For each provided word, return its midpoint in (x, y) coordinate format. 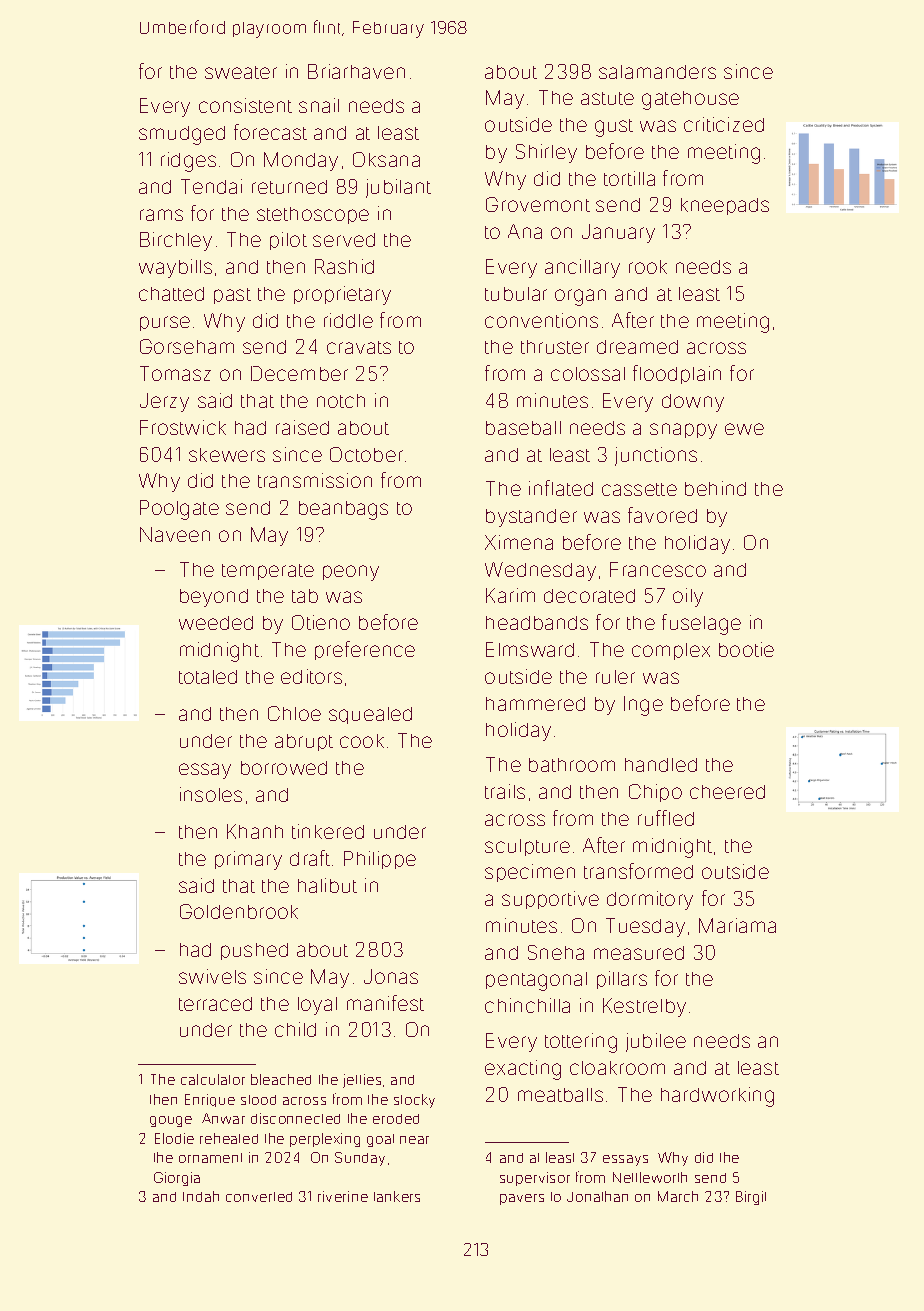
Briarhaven (356, 71)
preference (365, 650)
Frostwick (183, 427)
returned (289, 187)
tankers (397, 1196)
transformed (638, 871)
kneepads (725, 206)
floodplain (677, 374)
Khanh (255, 831)
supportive (550, 900)
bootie (746, 649)
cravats (359, 347)
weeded (216, 623)
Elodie (174, 1138)
